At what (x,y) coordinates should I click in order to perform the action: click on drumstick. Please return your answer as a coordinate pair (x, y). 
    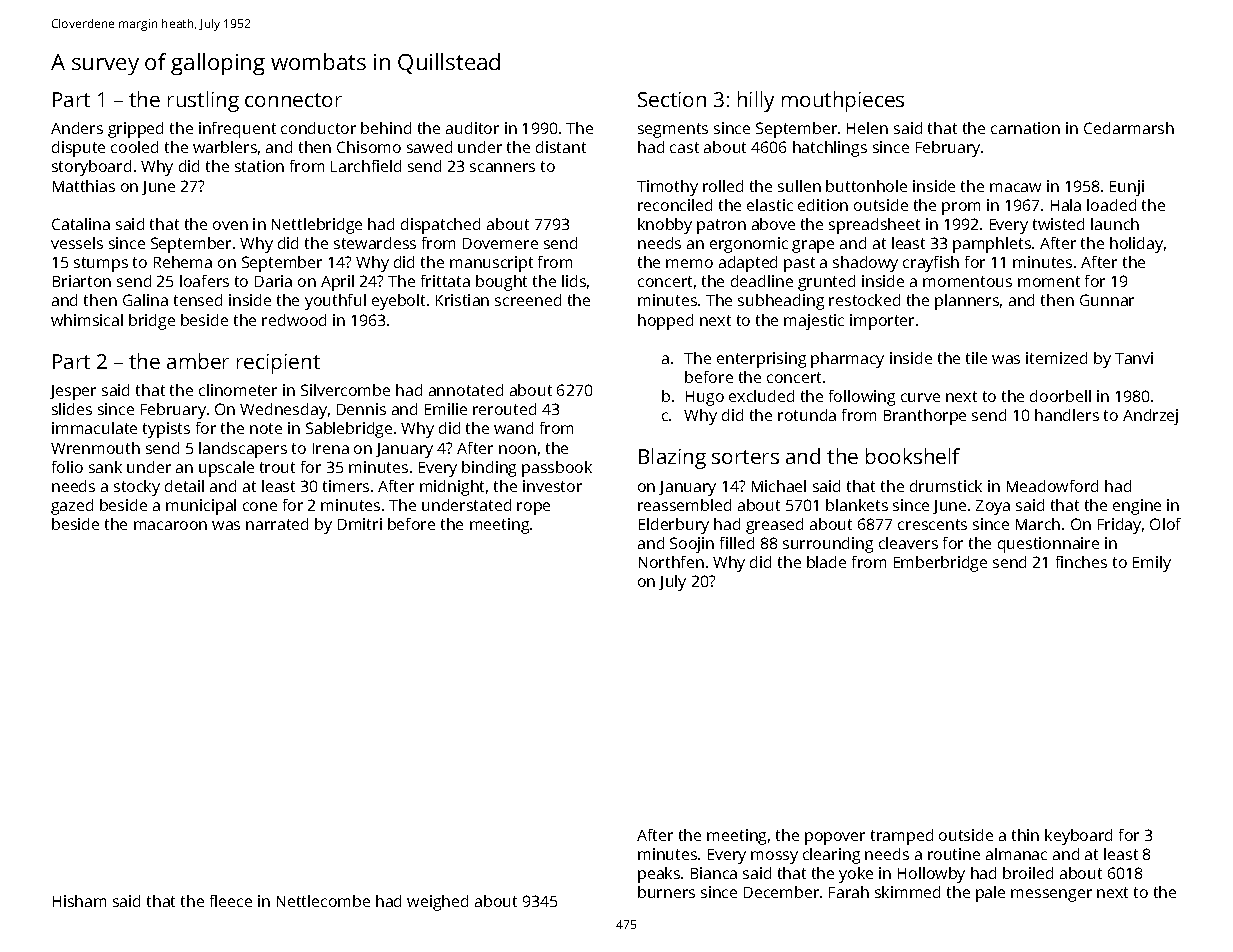
    Looking at the image, I should click on (946, 486).
